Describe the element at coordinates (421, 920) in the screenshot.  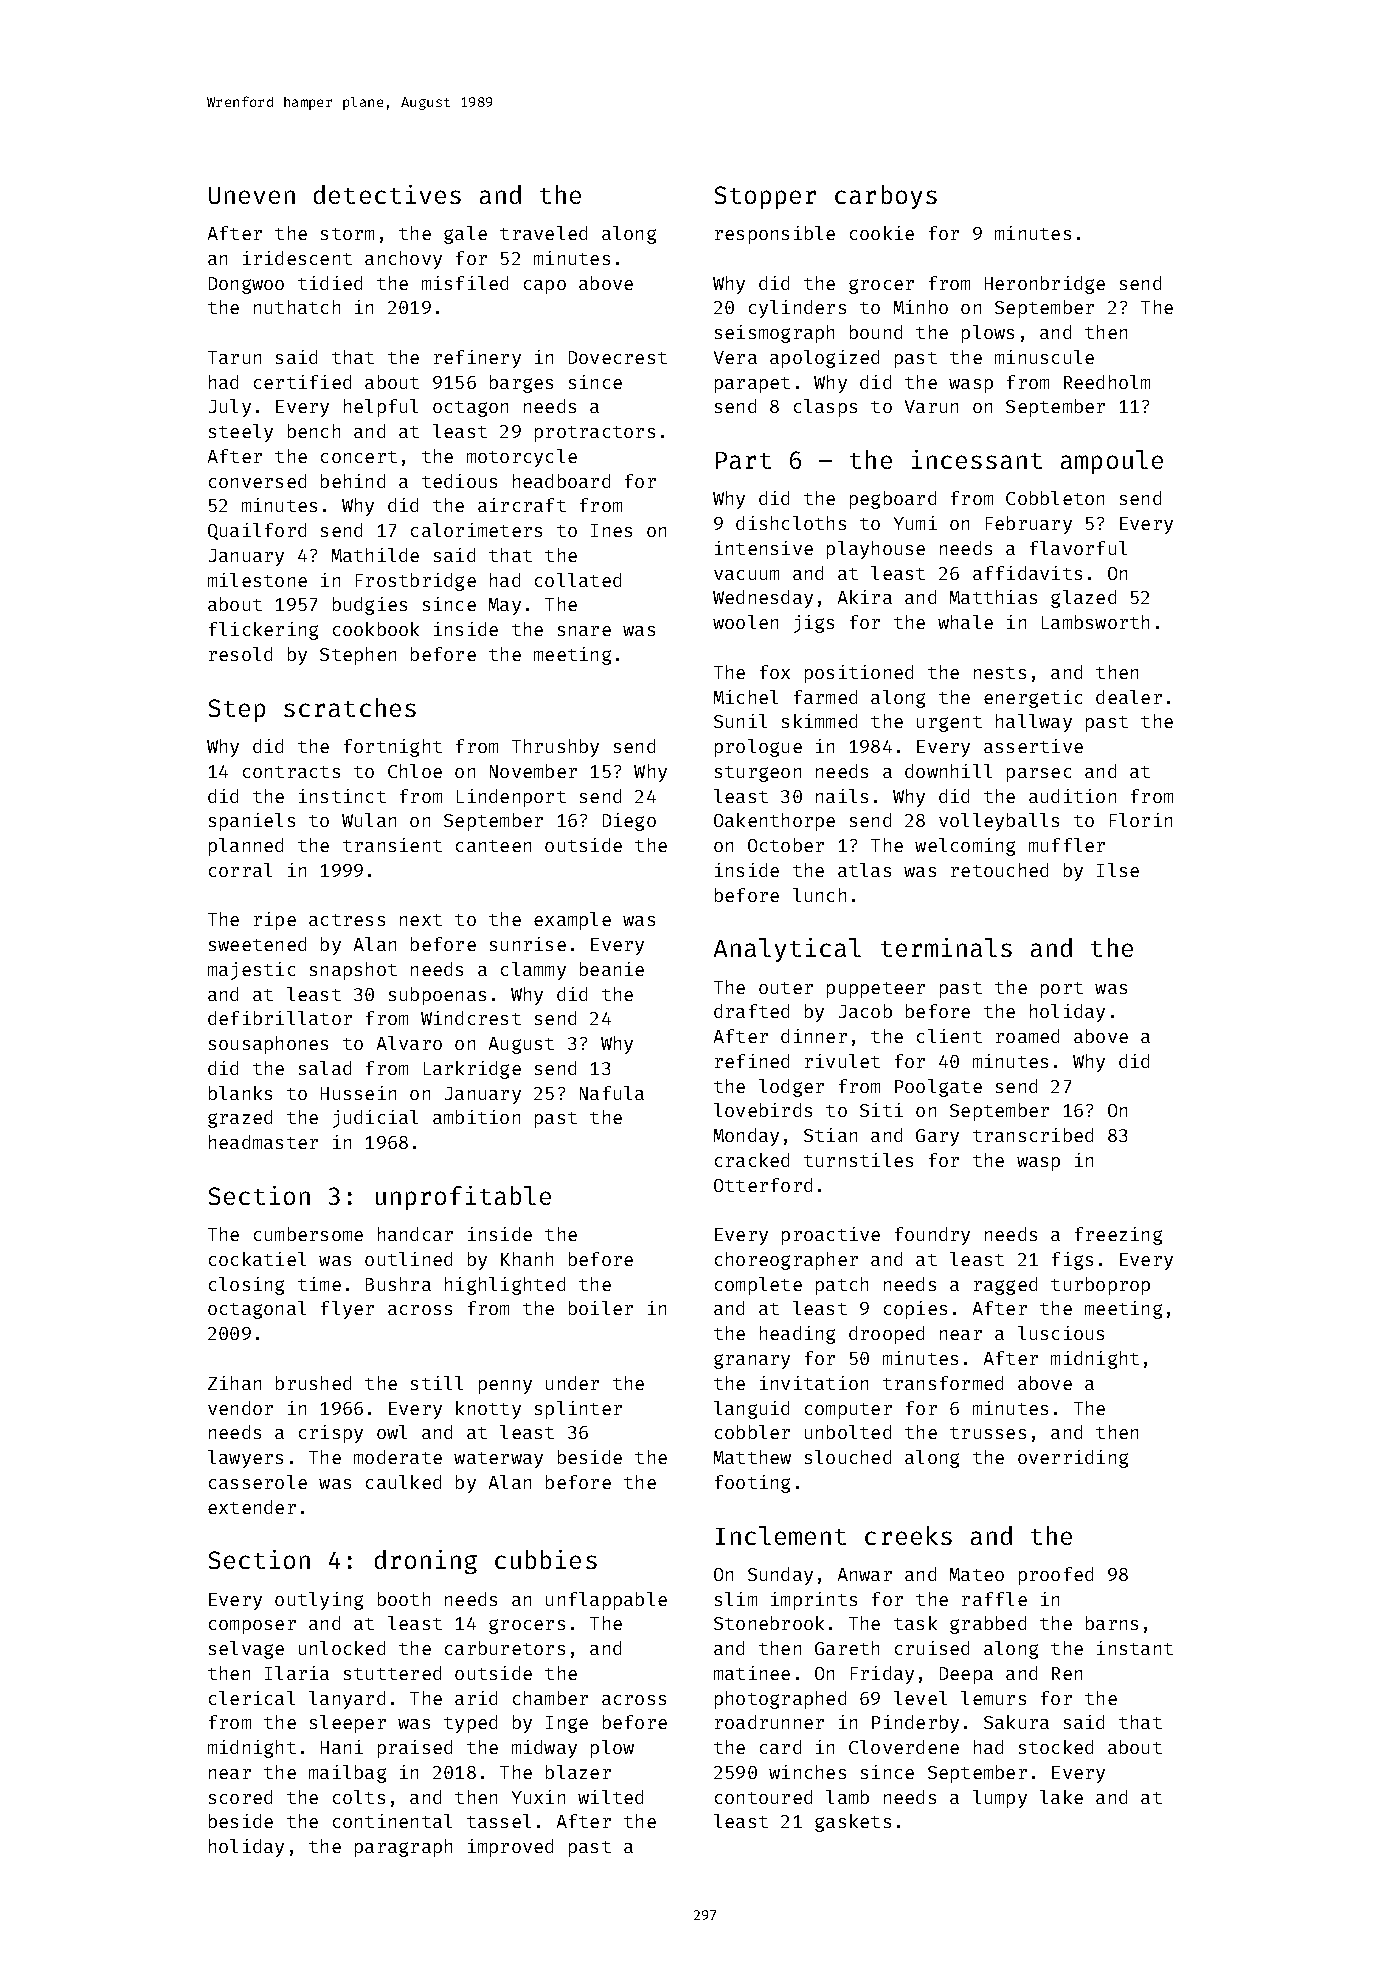
I see `next` at that location.
